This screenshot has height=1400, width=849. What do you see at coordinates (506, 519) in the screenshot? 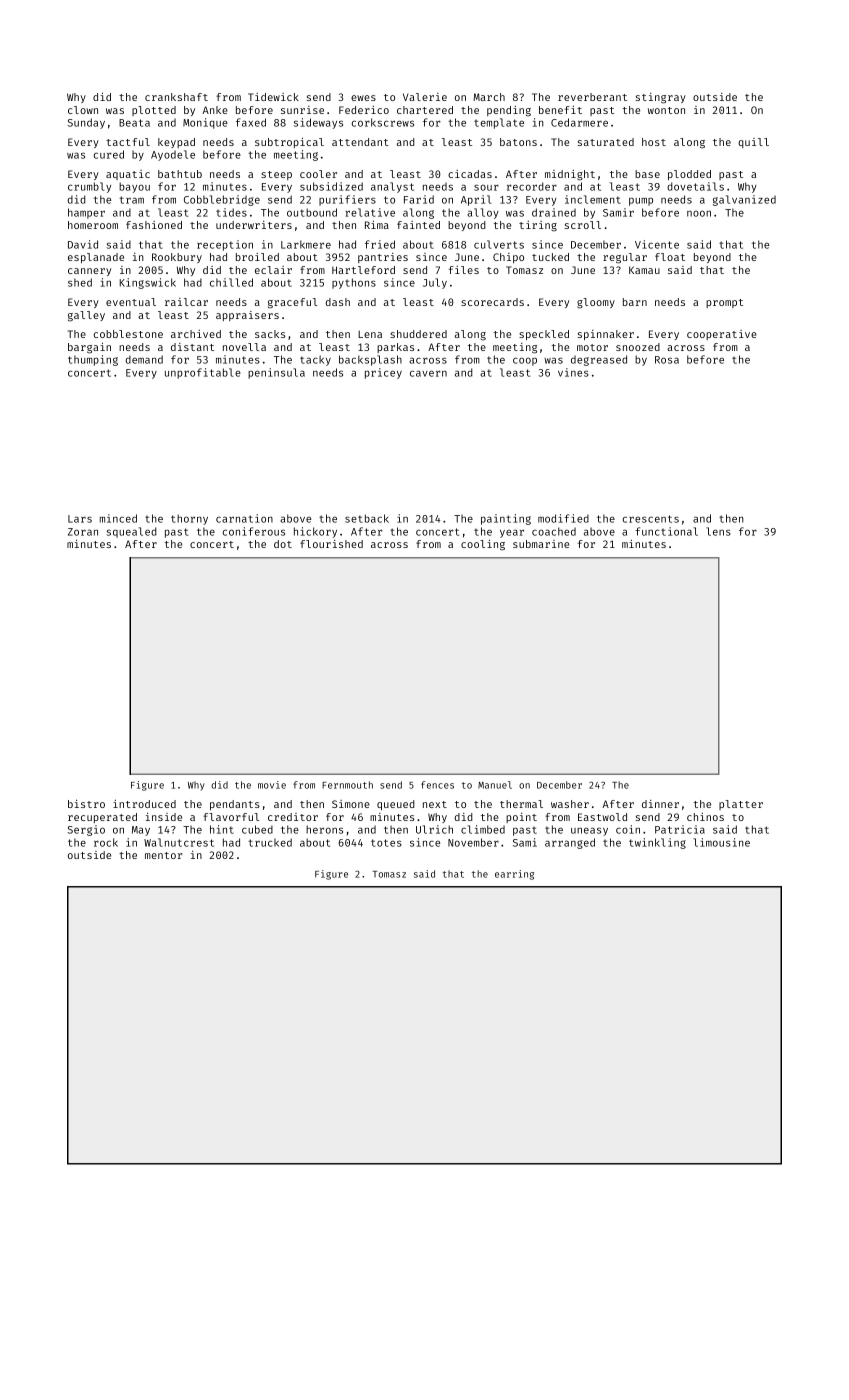
I see `painting` at bounding box center [506, 519].
